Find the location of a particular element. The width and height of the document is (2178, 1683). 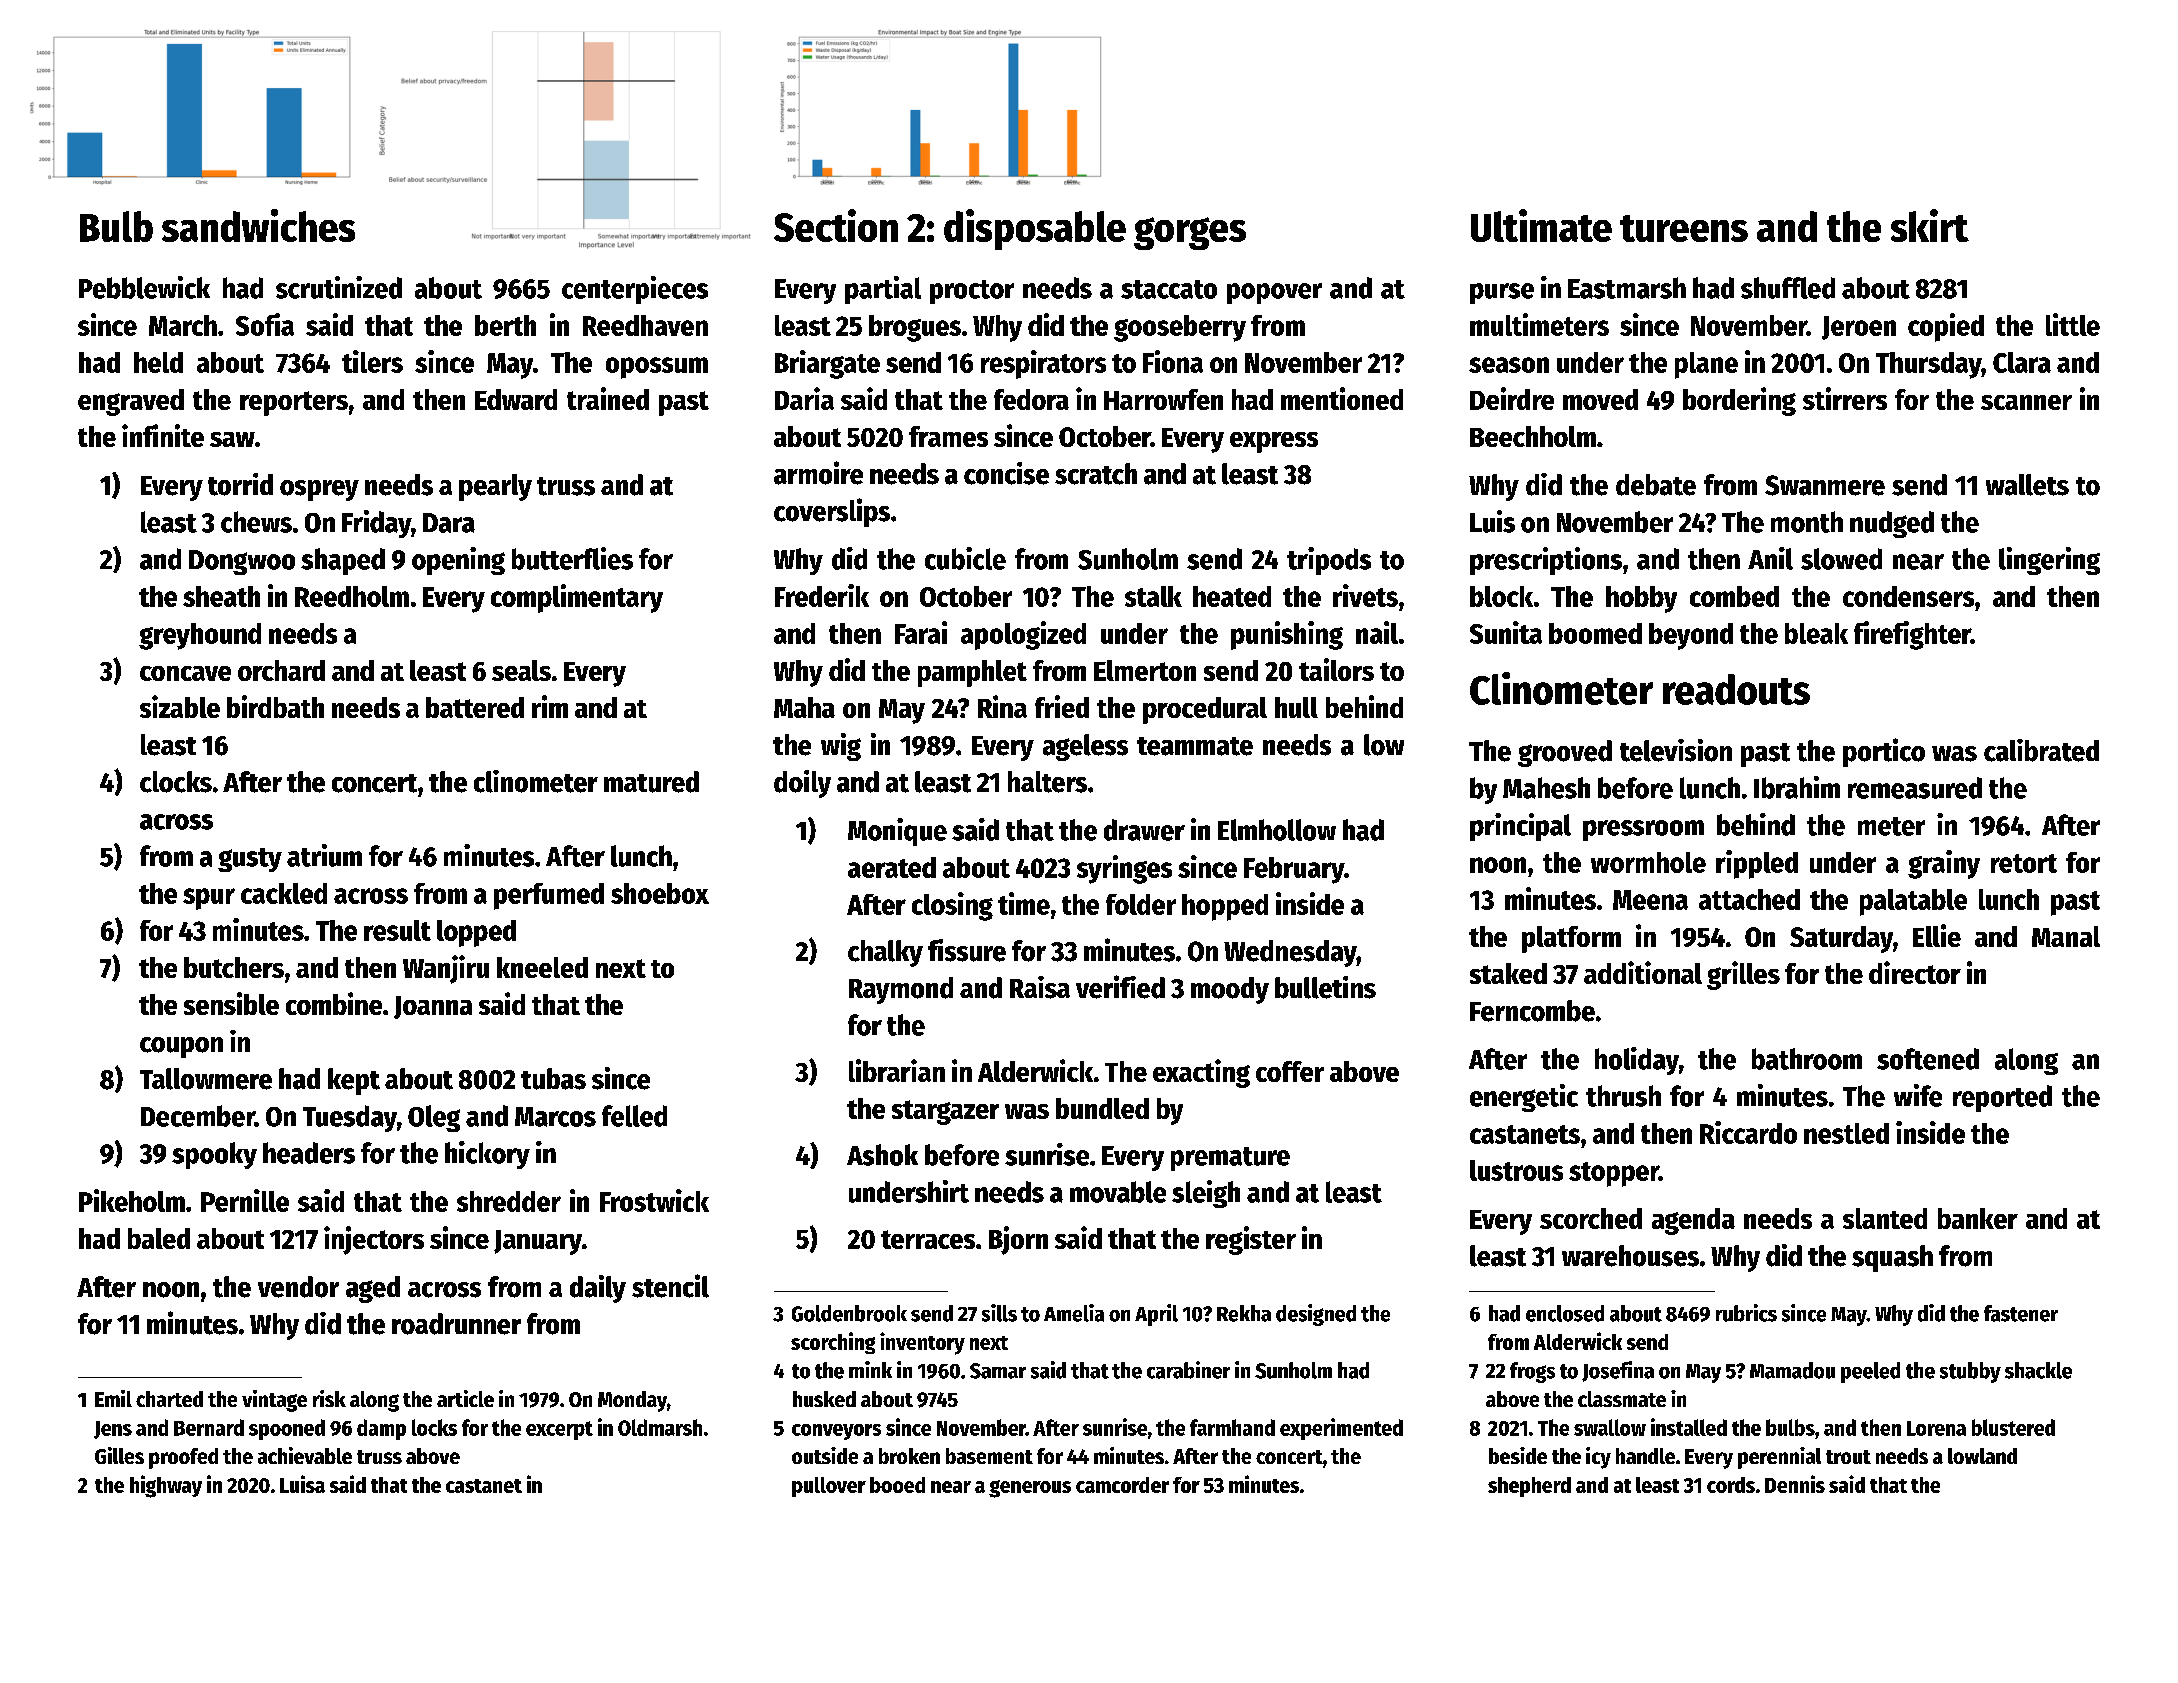

portico is located at coordinates (1884, 752).
